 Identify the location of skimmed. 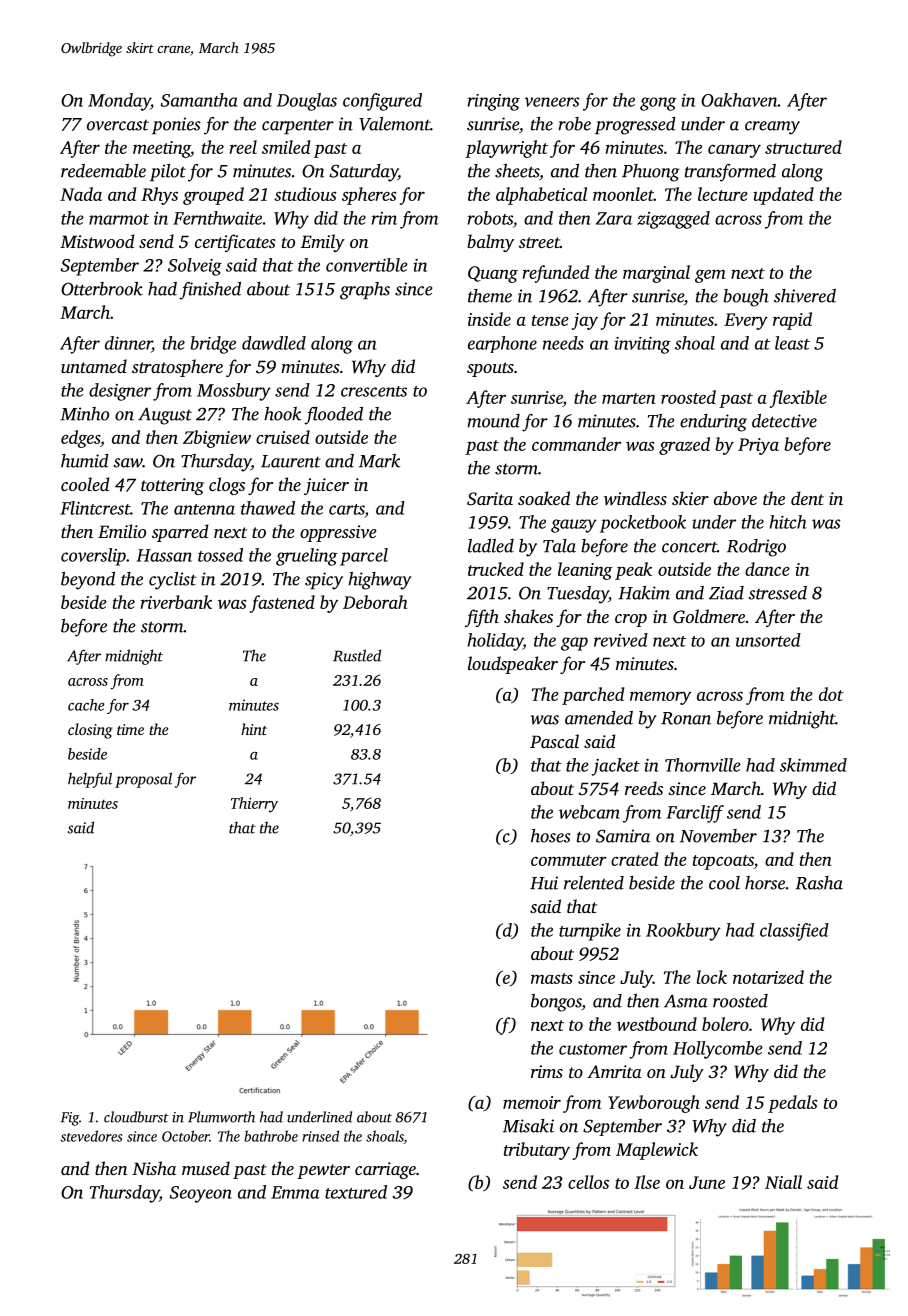
(813, 765).
